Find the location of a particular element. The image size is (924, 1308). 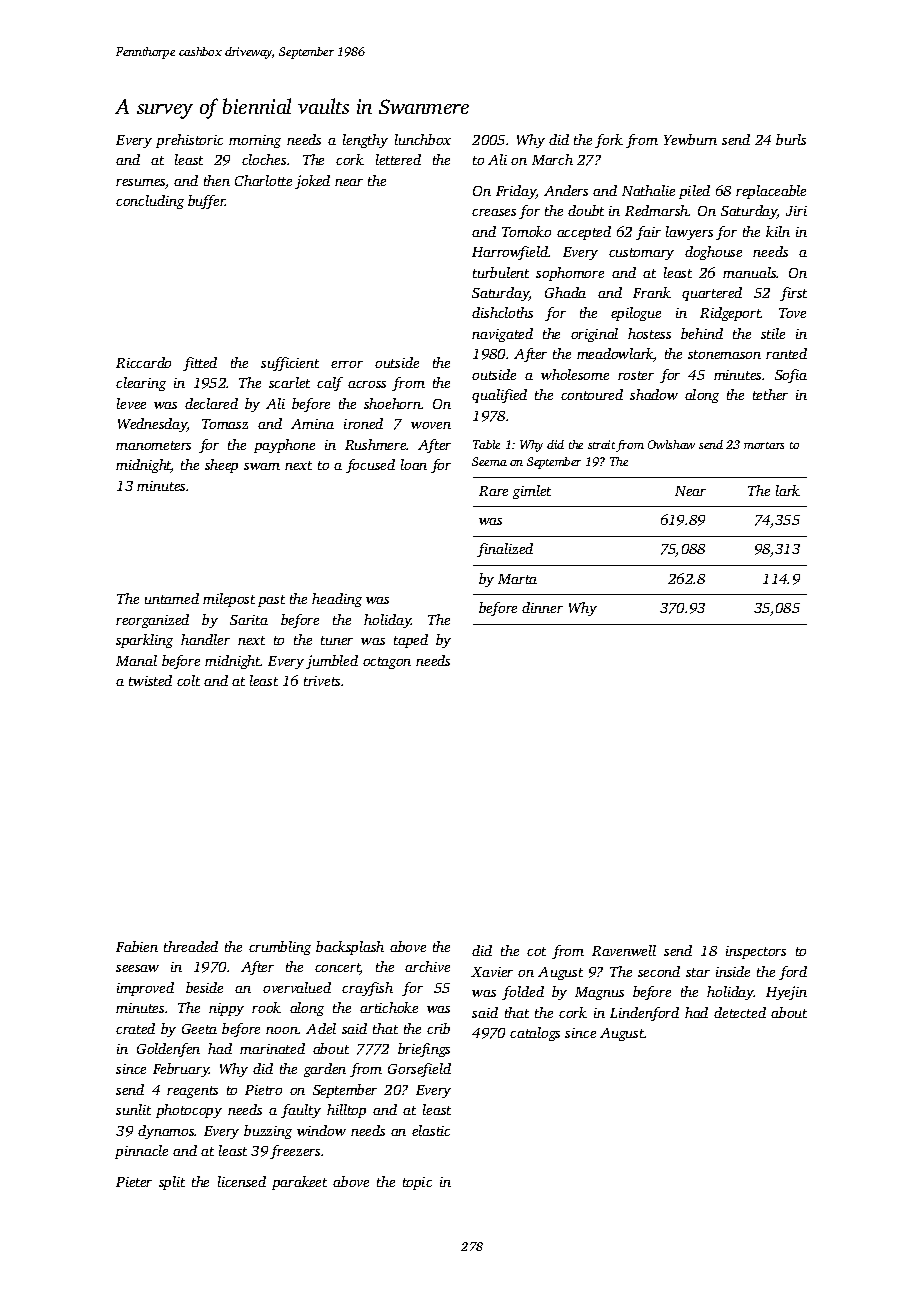

original is located at coordinates (594, 335).
